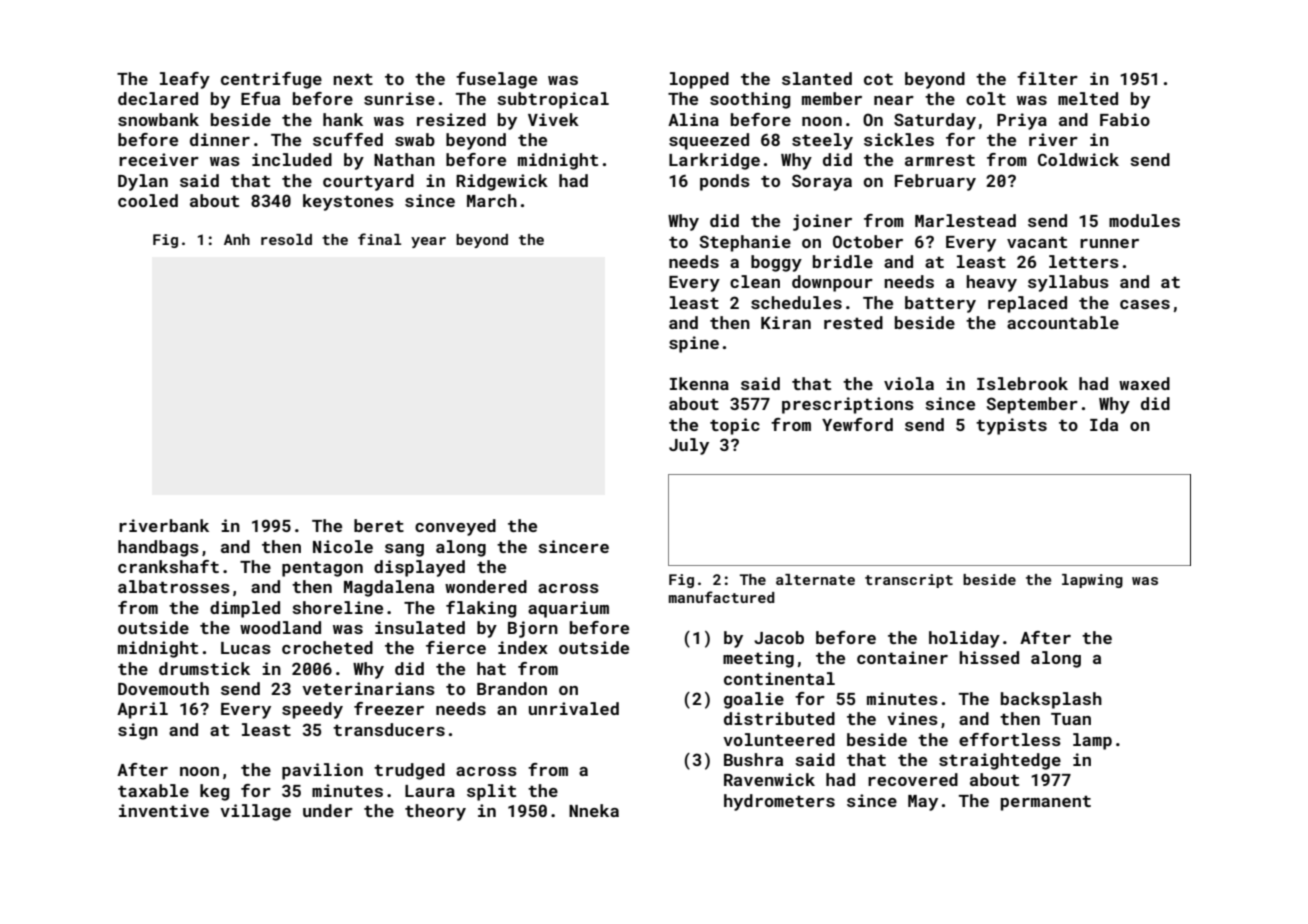 The width and height of the page is (1308, 924). What do you see at coordinates (185, 80) in the page?
I see `leafy` at bounding box center [185, 80].
